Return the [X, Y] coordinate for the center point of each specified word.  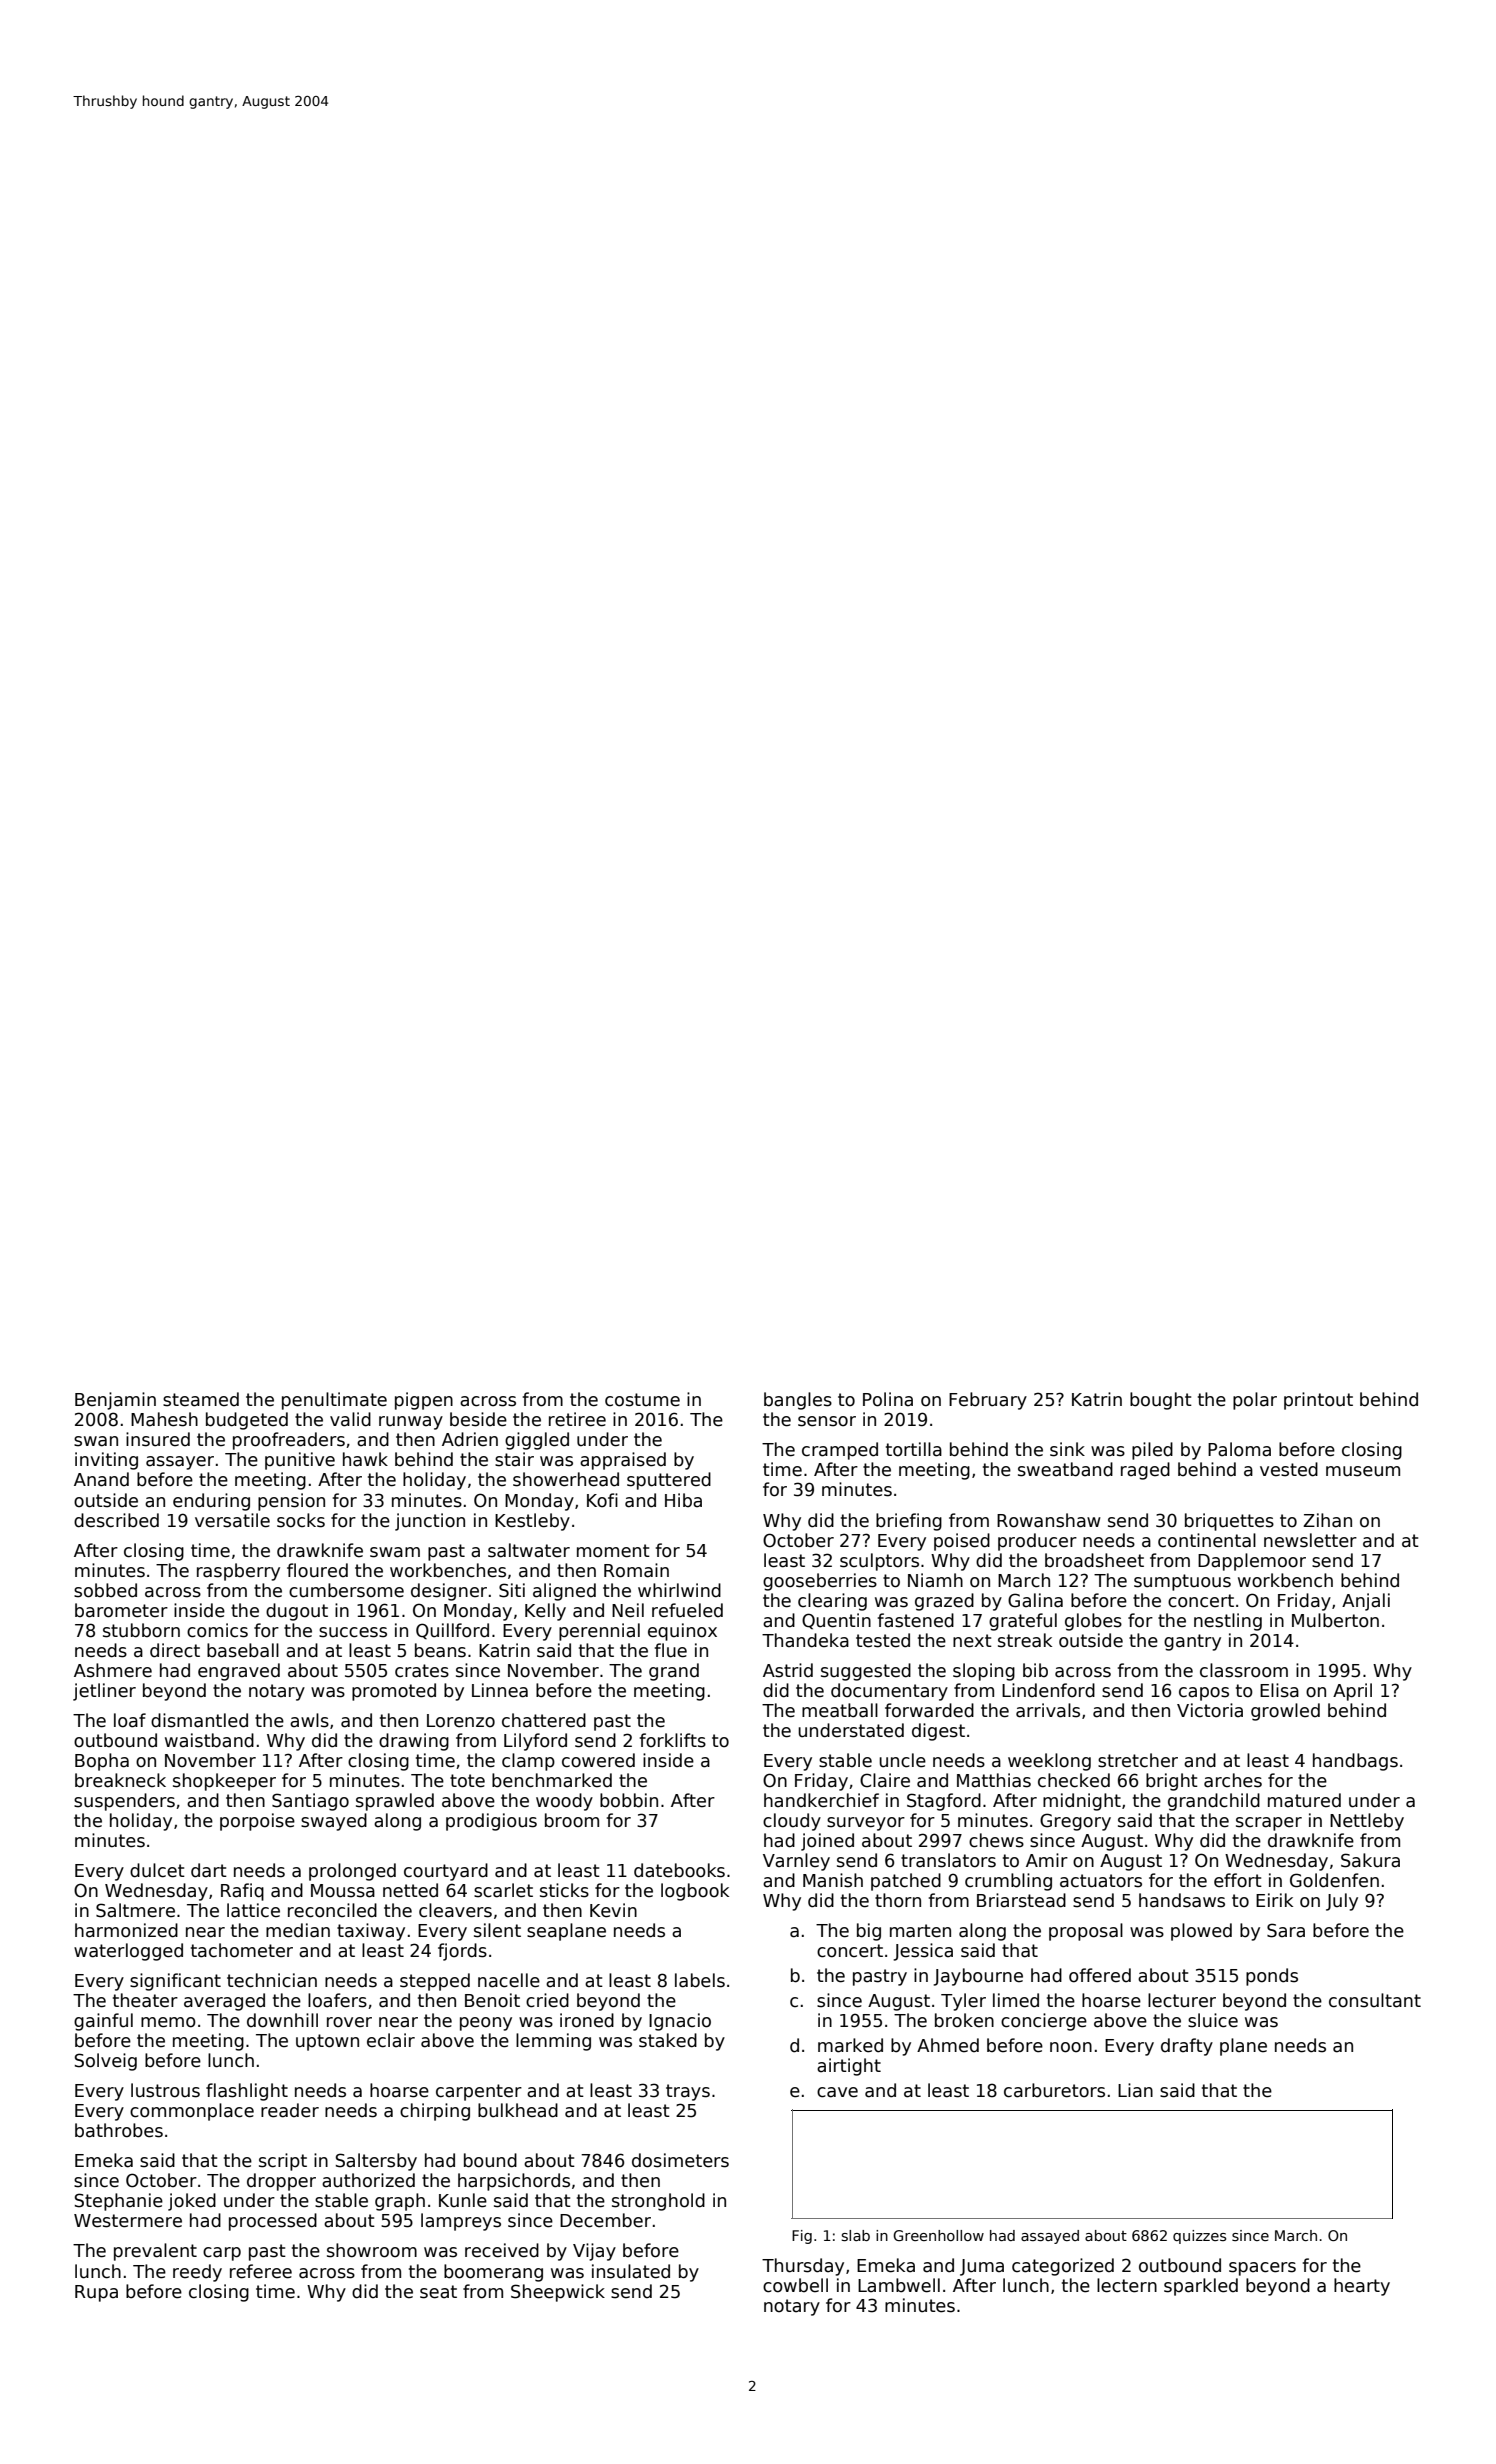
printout [1318, 1401]
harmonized [126, 1930]
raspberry [238, 1572]
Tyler [963, 2002]
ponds [1272, 1977]
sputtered [669, 1481]
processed [273, 2222]
